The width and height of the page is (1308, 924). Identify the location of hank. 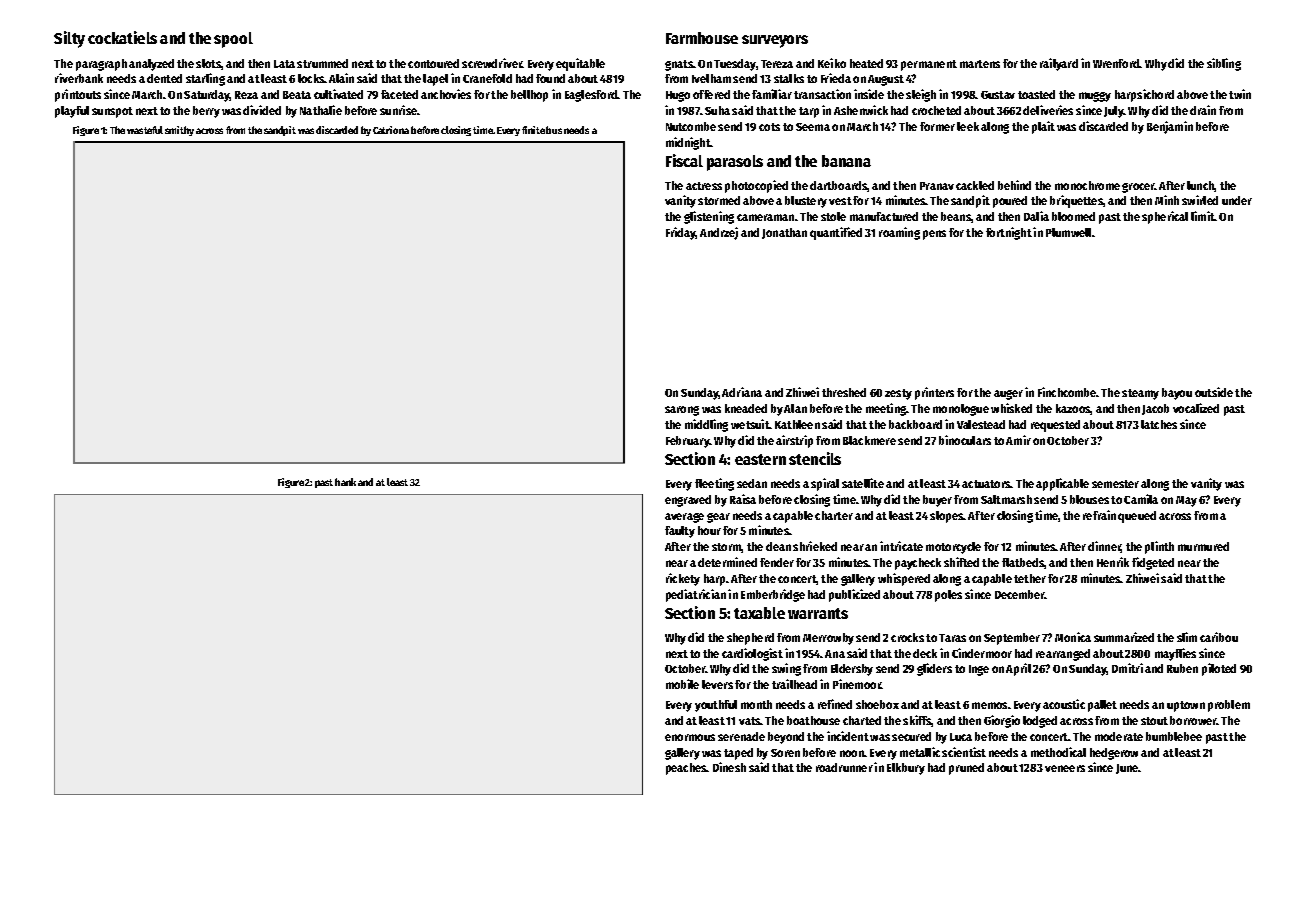
(345, 482).
